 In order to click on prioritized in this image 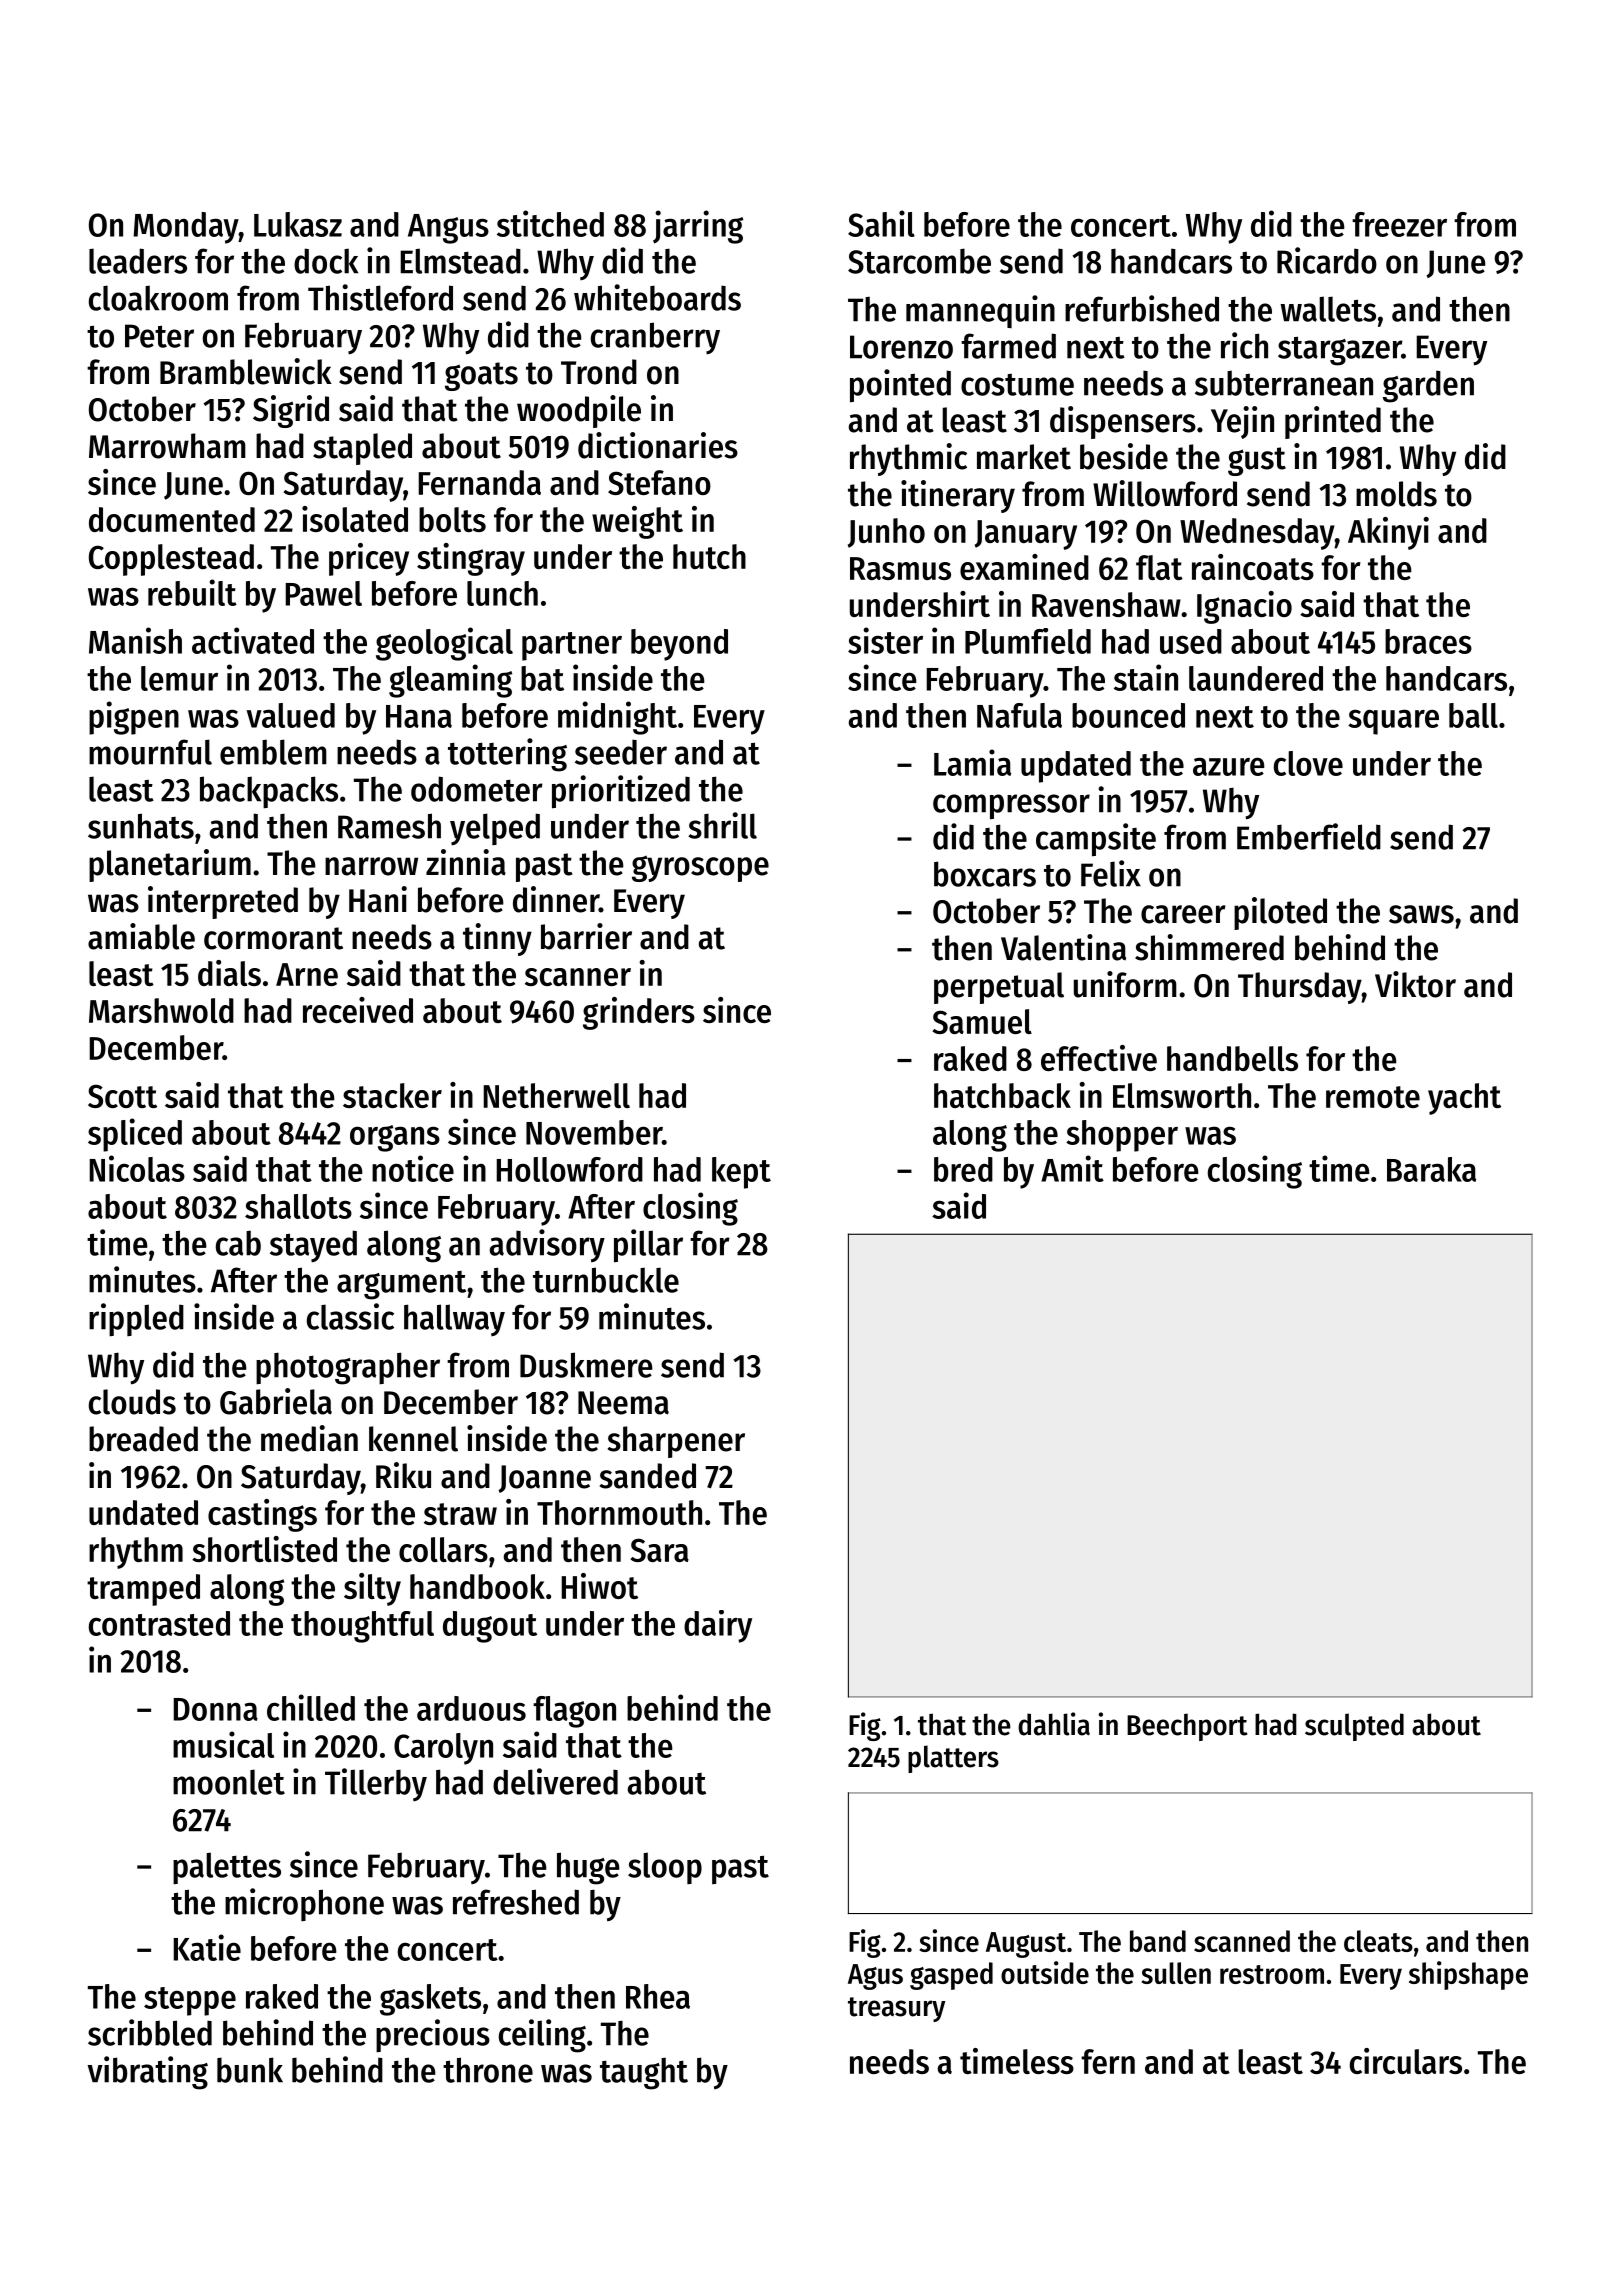, I will do `click(621, 792)`.
